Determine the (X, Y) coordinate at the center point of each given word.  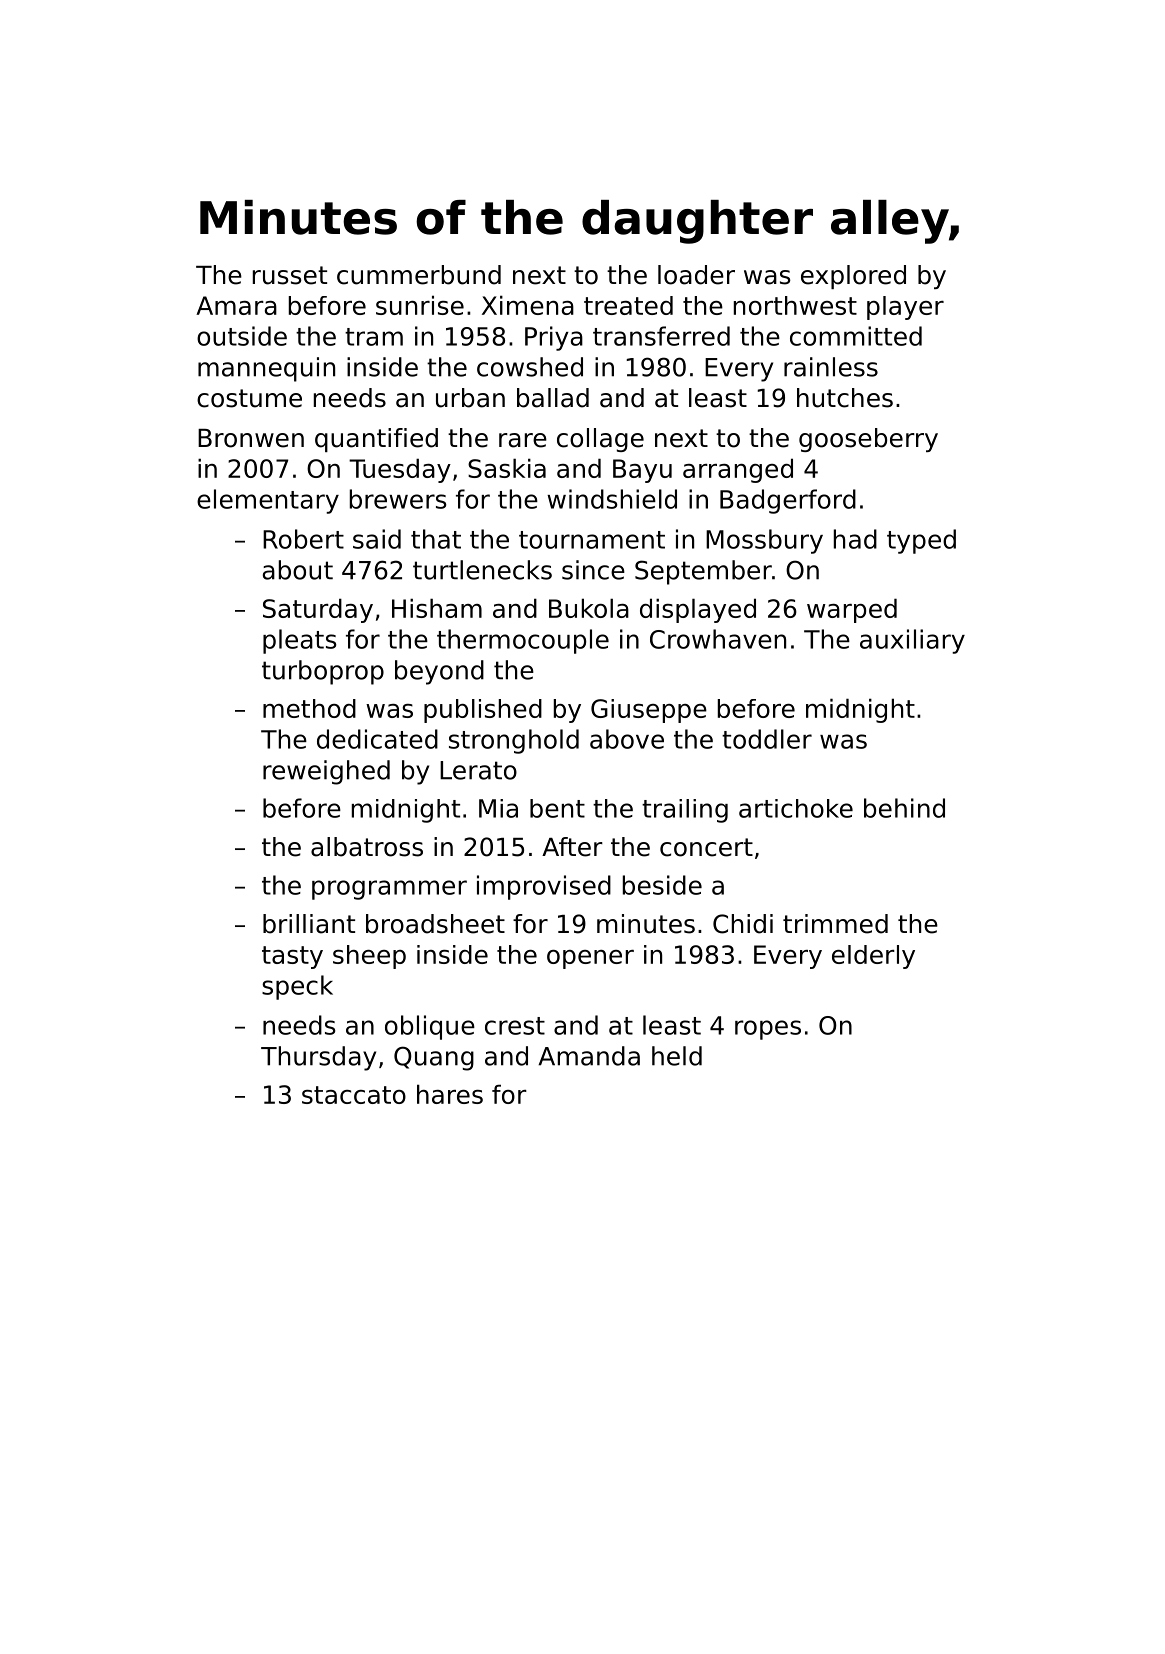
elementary (268, 501)
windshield (612, 499)
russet (290, 275)
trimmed (835, 924)
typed (921, 541)
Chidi (743, 924)
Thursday (318, 1058)
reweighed (326, 772)
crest (515, 1026)
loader (696, 275)
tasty (292, 957)
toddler (767, 739)
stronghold (514, 741)
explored (853, 277)
